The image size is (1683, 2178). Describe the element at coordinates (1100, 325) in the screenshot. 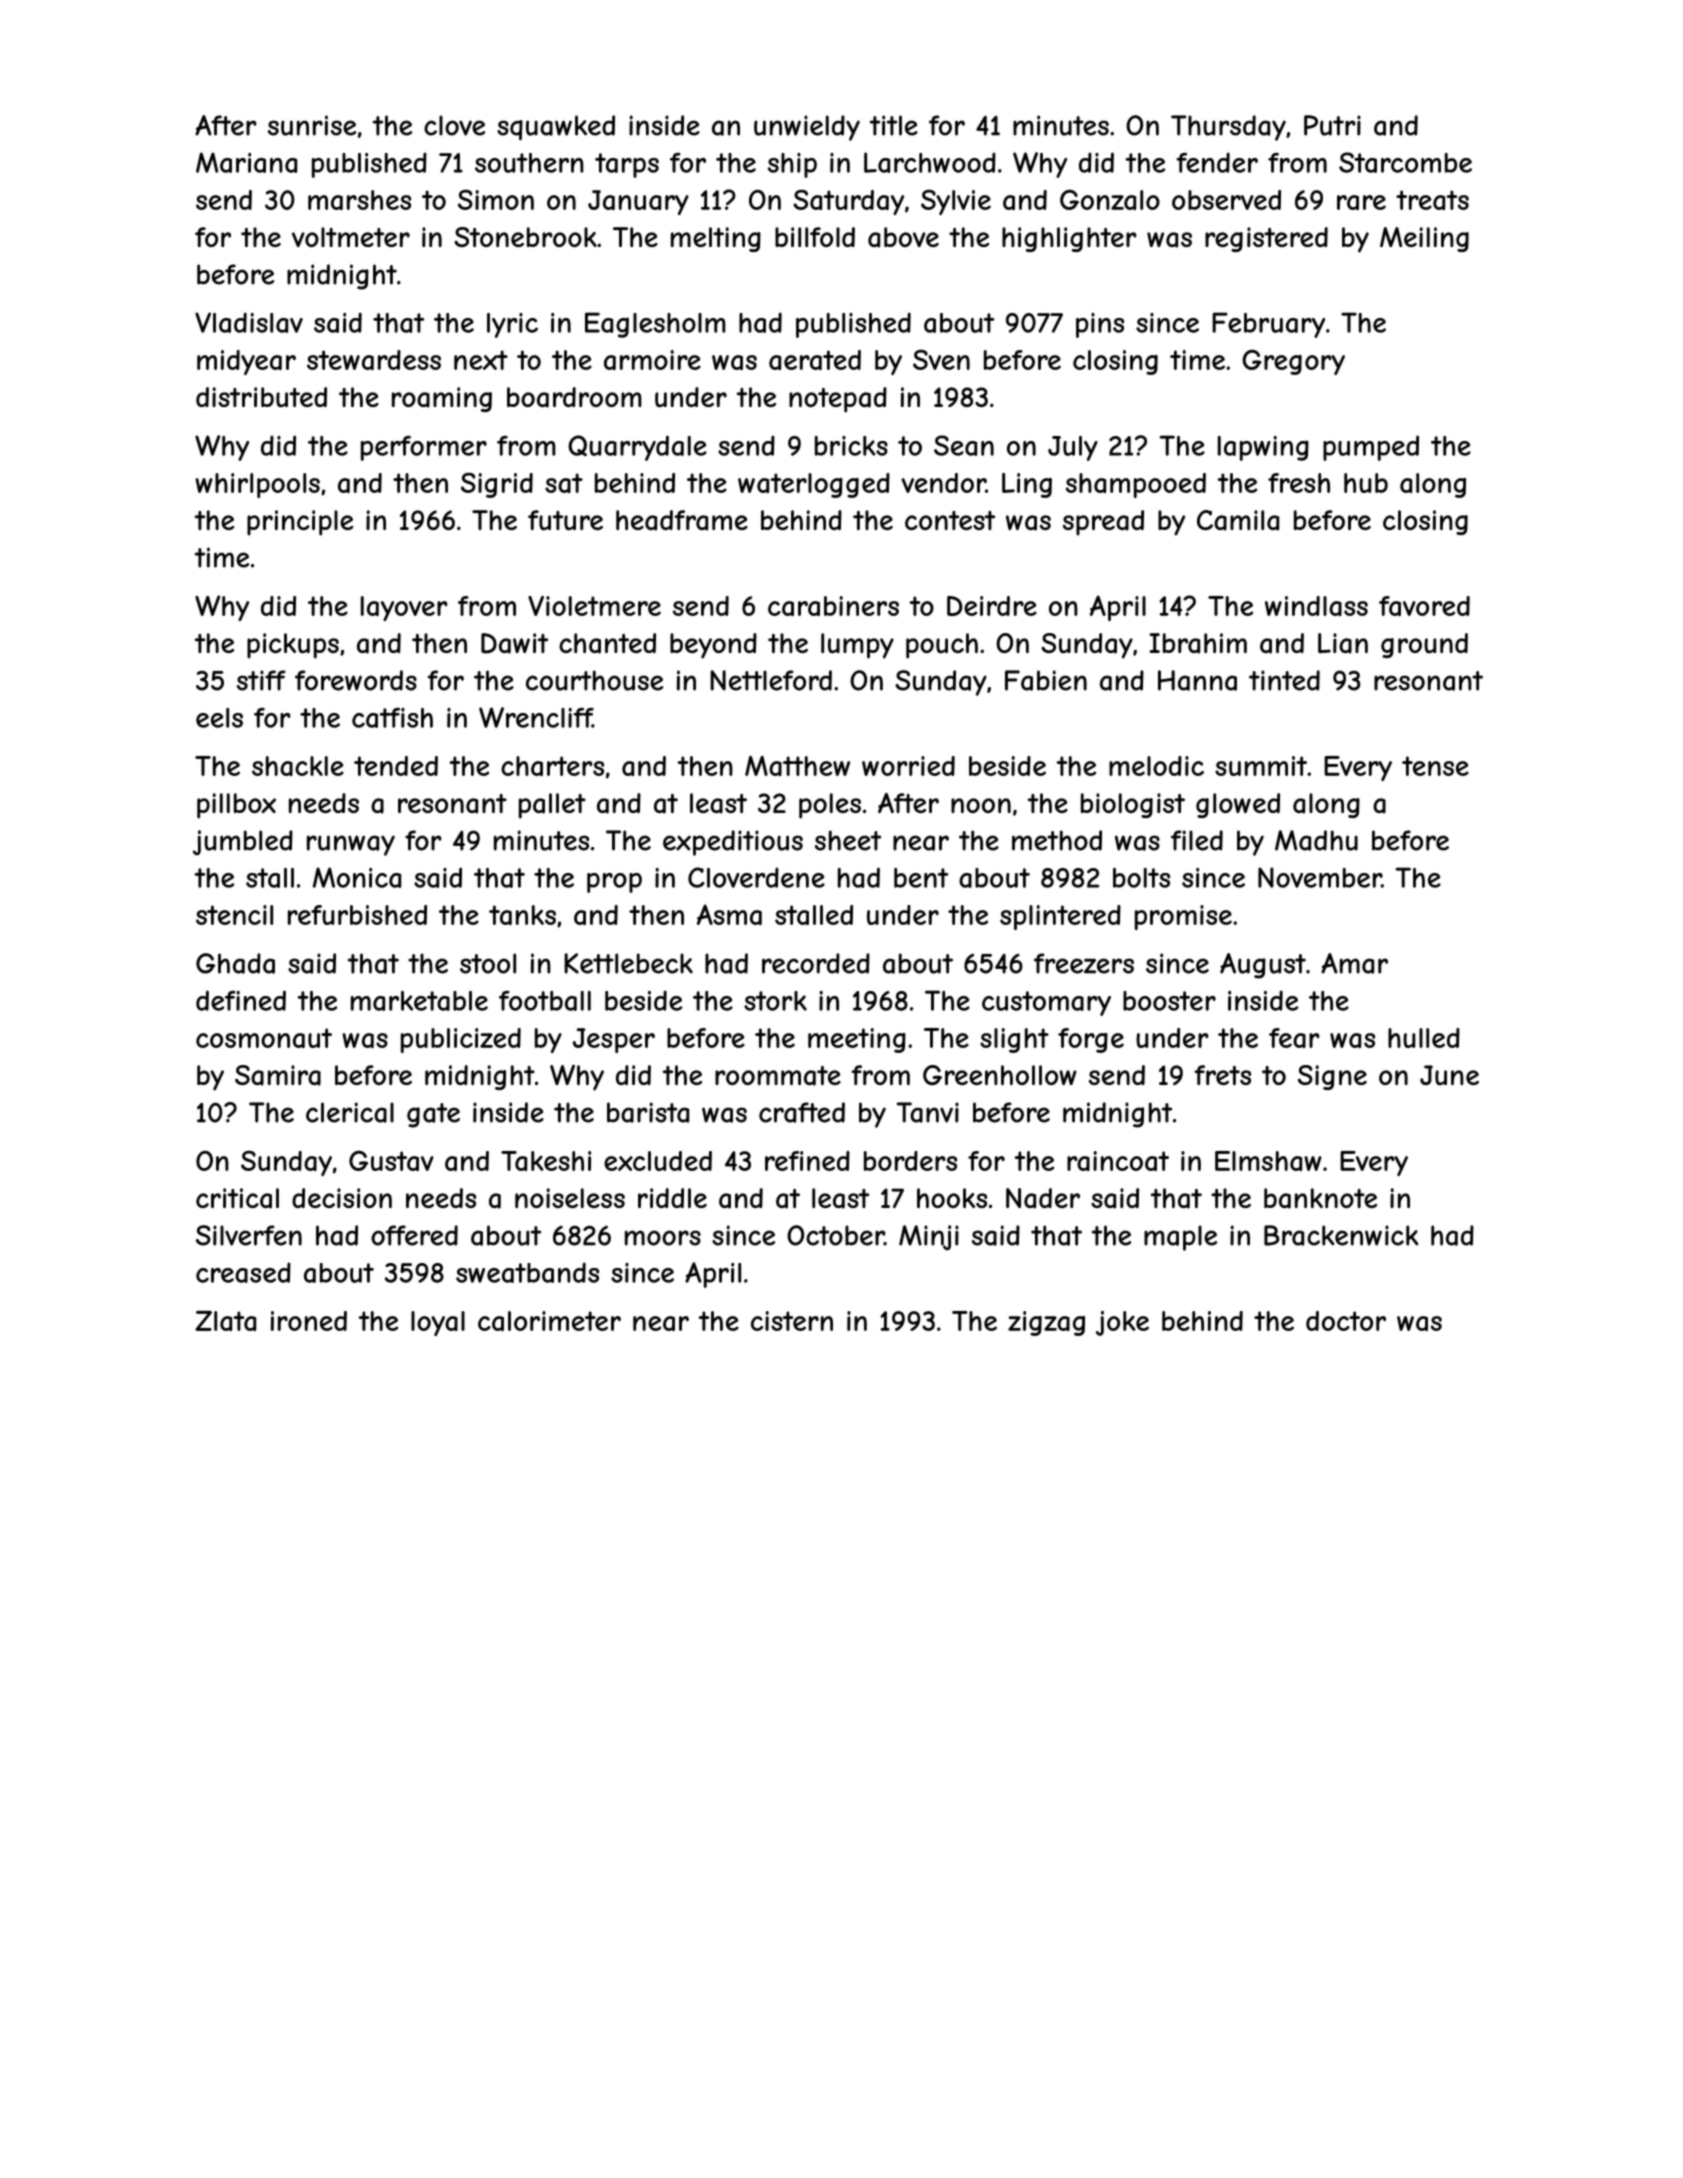

I see `pins` at that location.
